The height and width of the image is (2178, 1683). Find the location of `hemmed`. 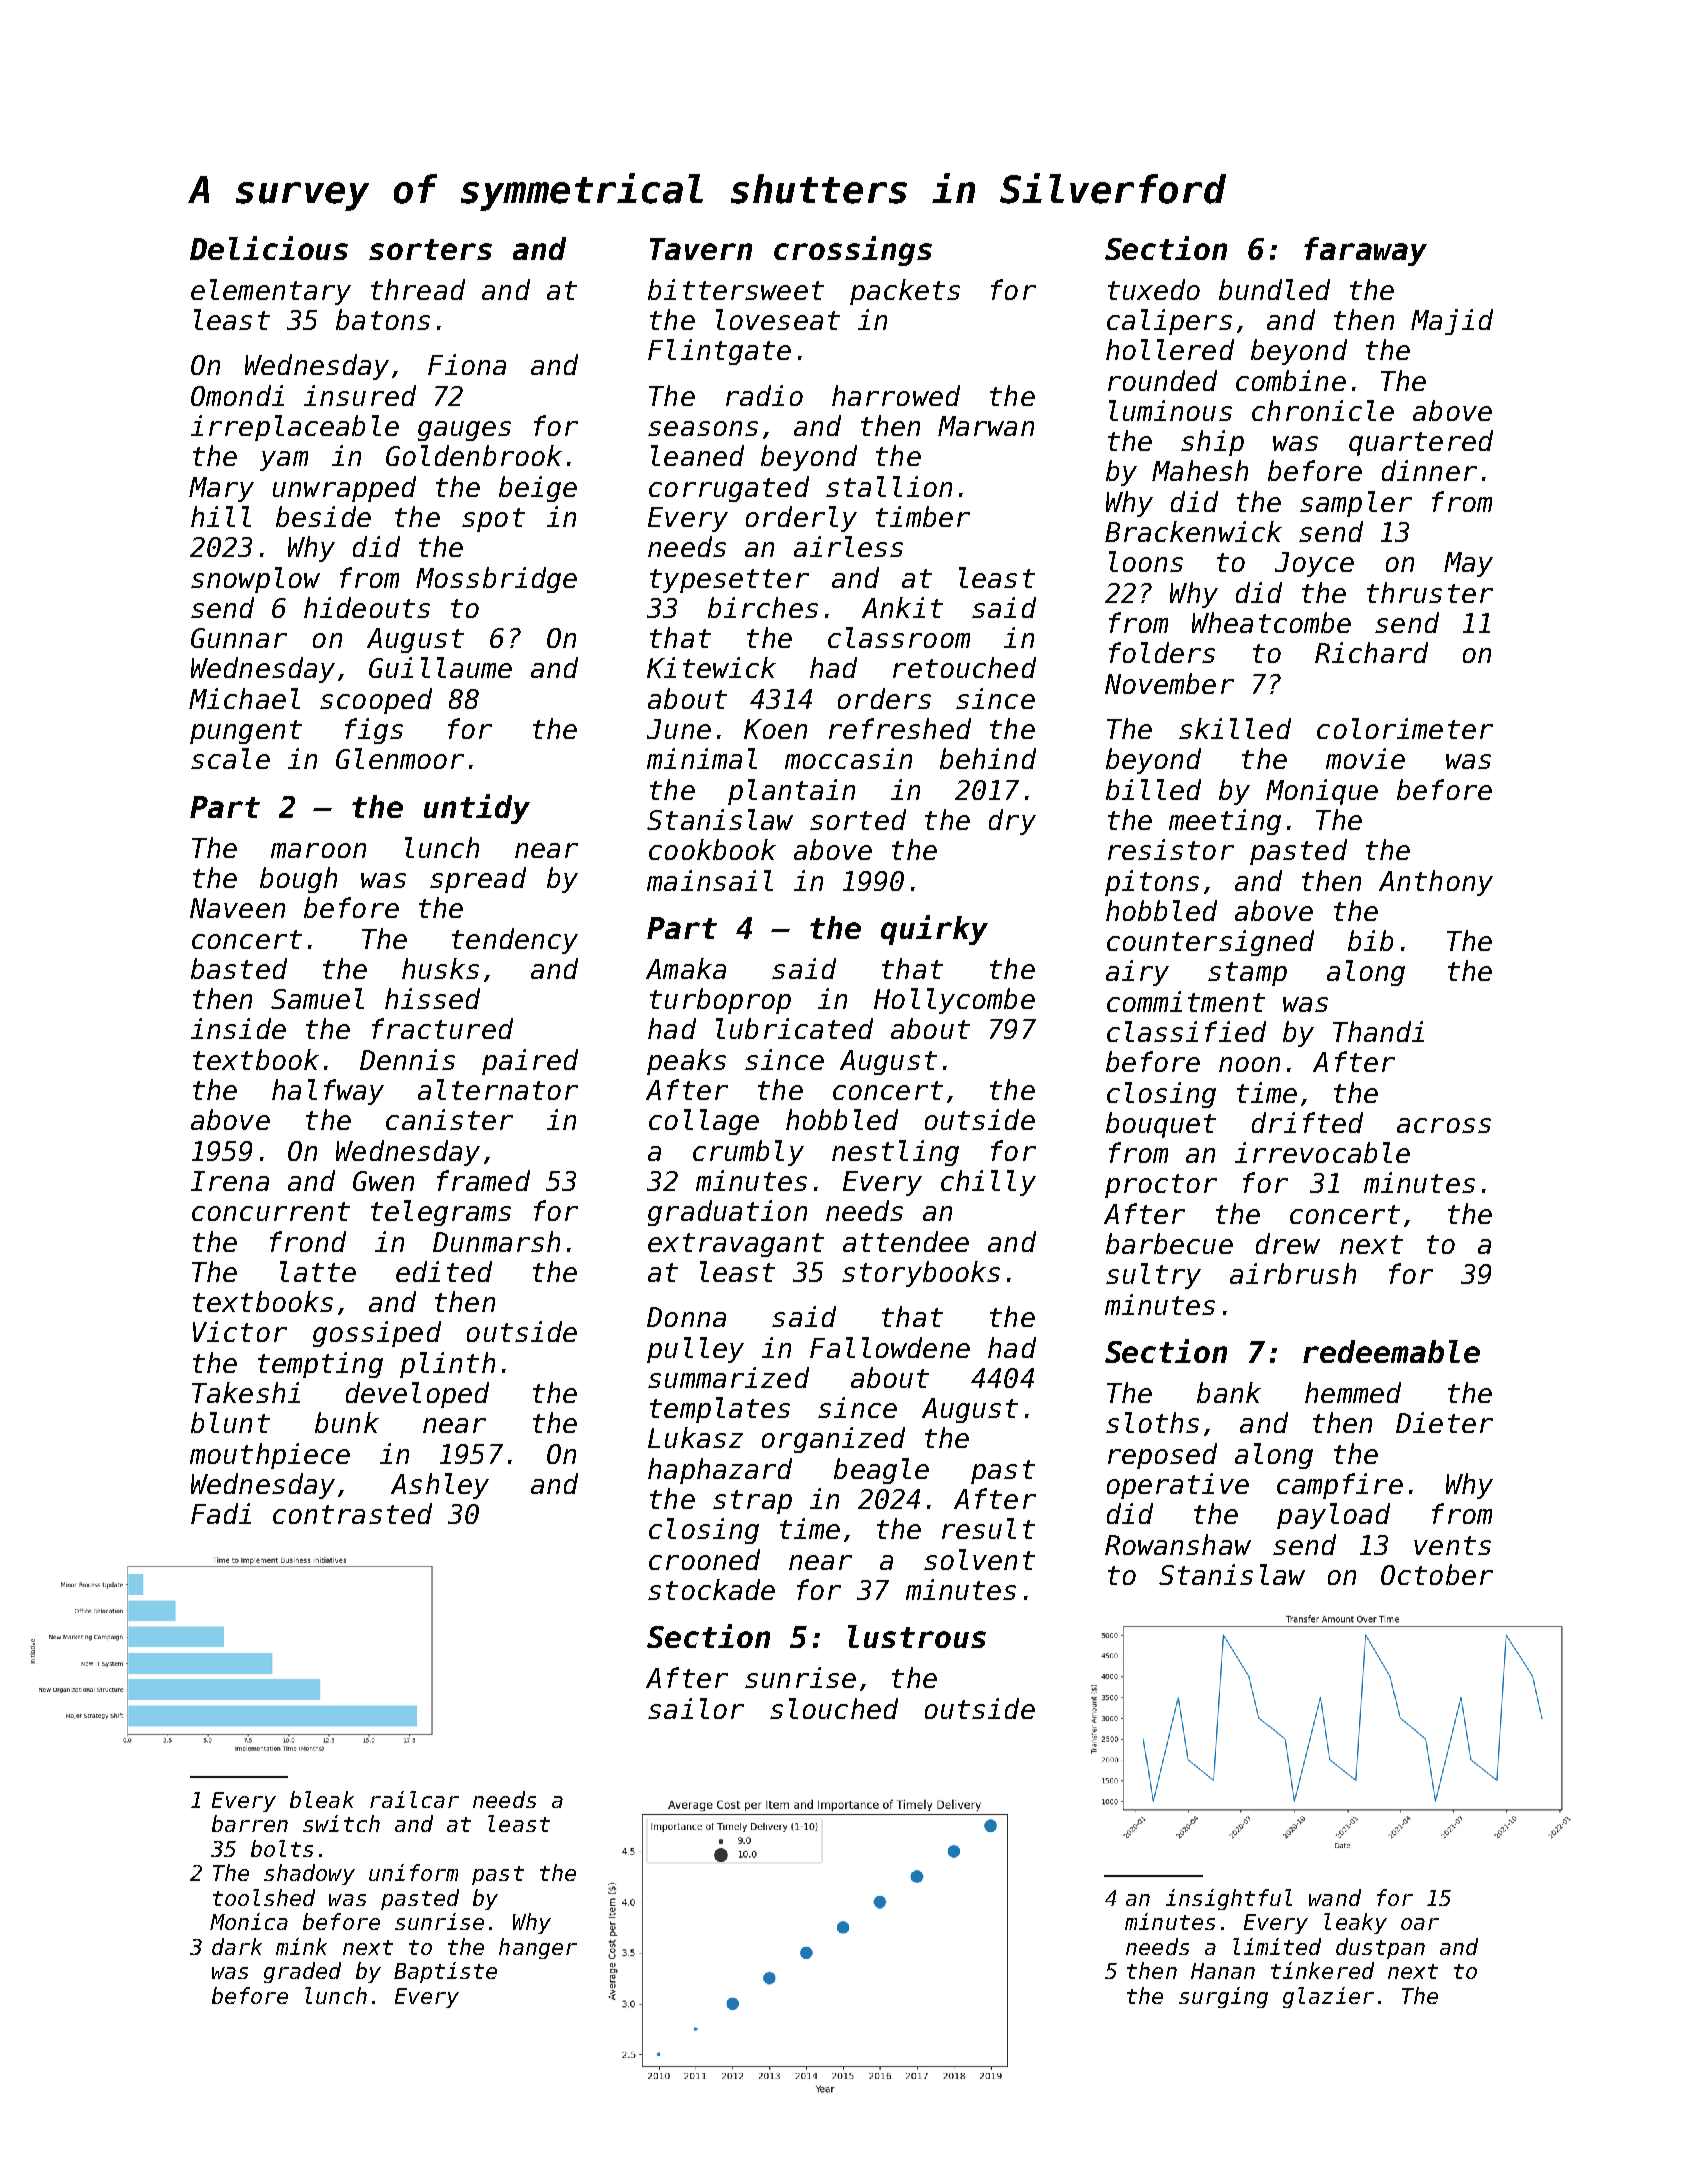

hemmed is located at coordinates (1353, 1392).
